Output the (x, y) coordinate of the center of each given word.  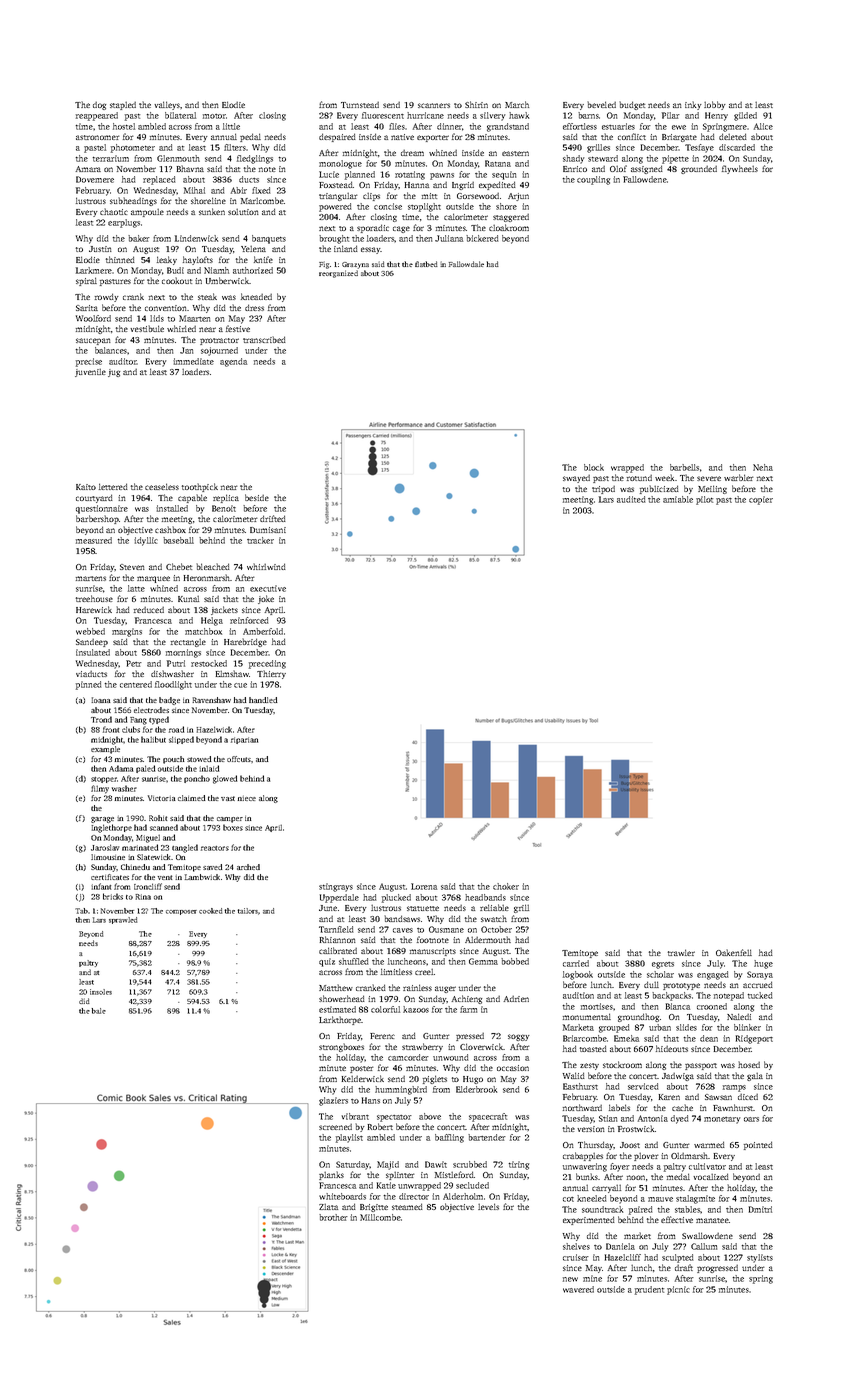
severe (709, 478)
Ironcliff (148, 886)
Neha (763, 467)
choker (506, 886)
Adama (121, 768)
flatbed (426, 264)
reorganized (338, 274)
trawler (681, 952)
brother (333, 1217)
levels (488, 1206)
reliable (494, 907)
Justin (100, 249)
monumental (587, 1016)
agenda (233, 362)
